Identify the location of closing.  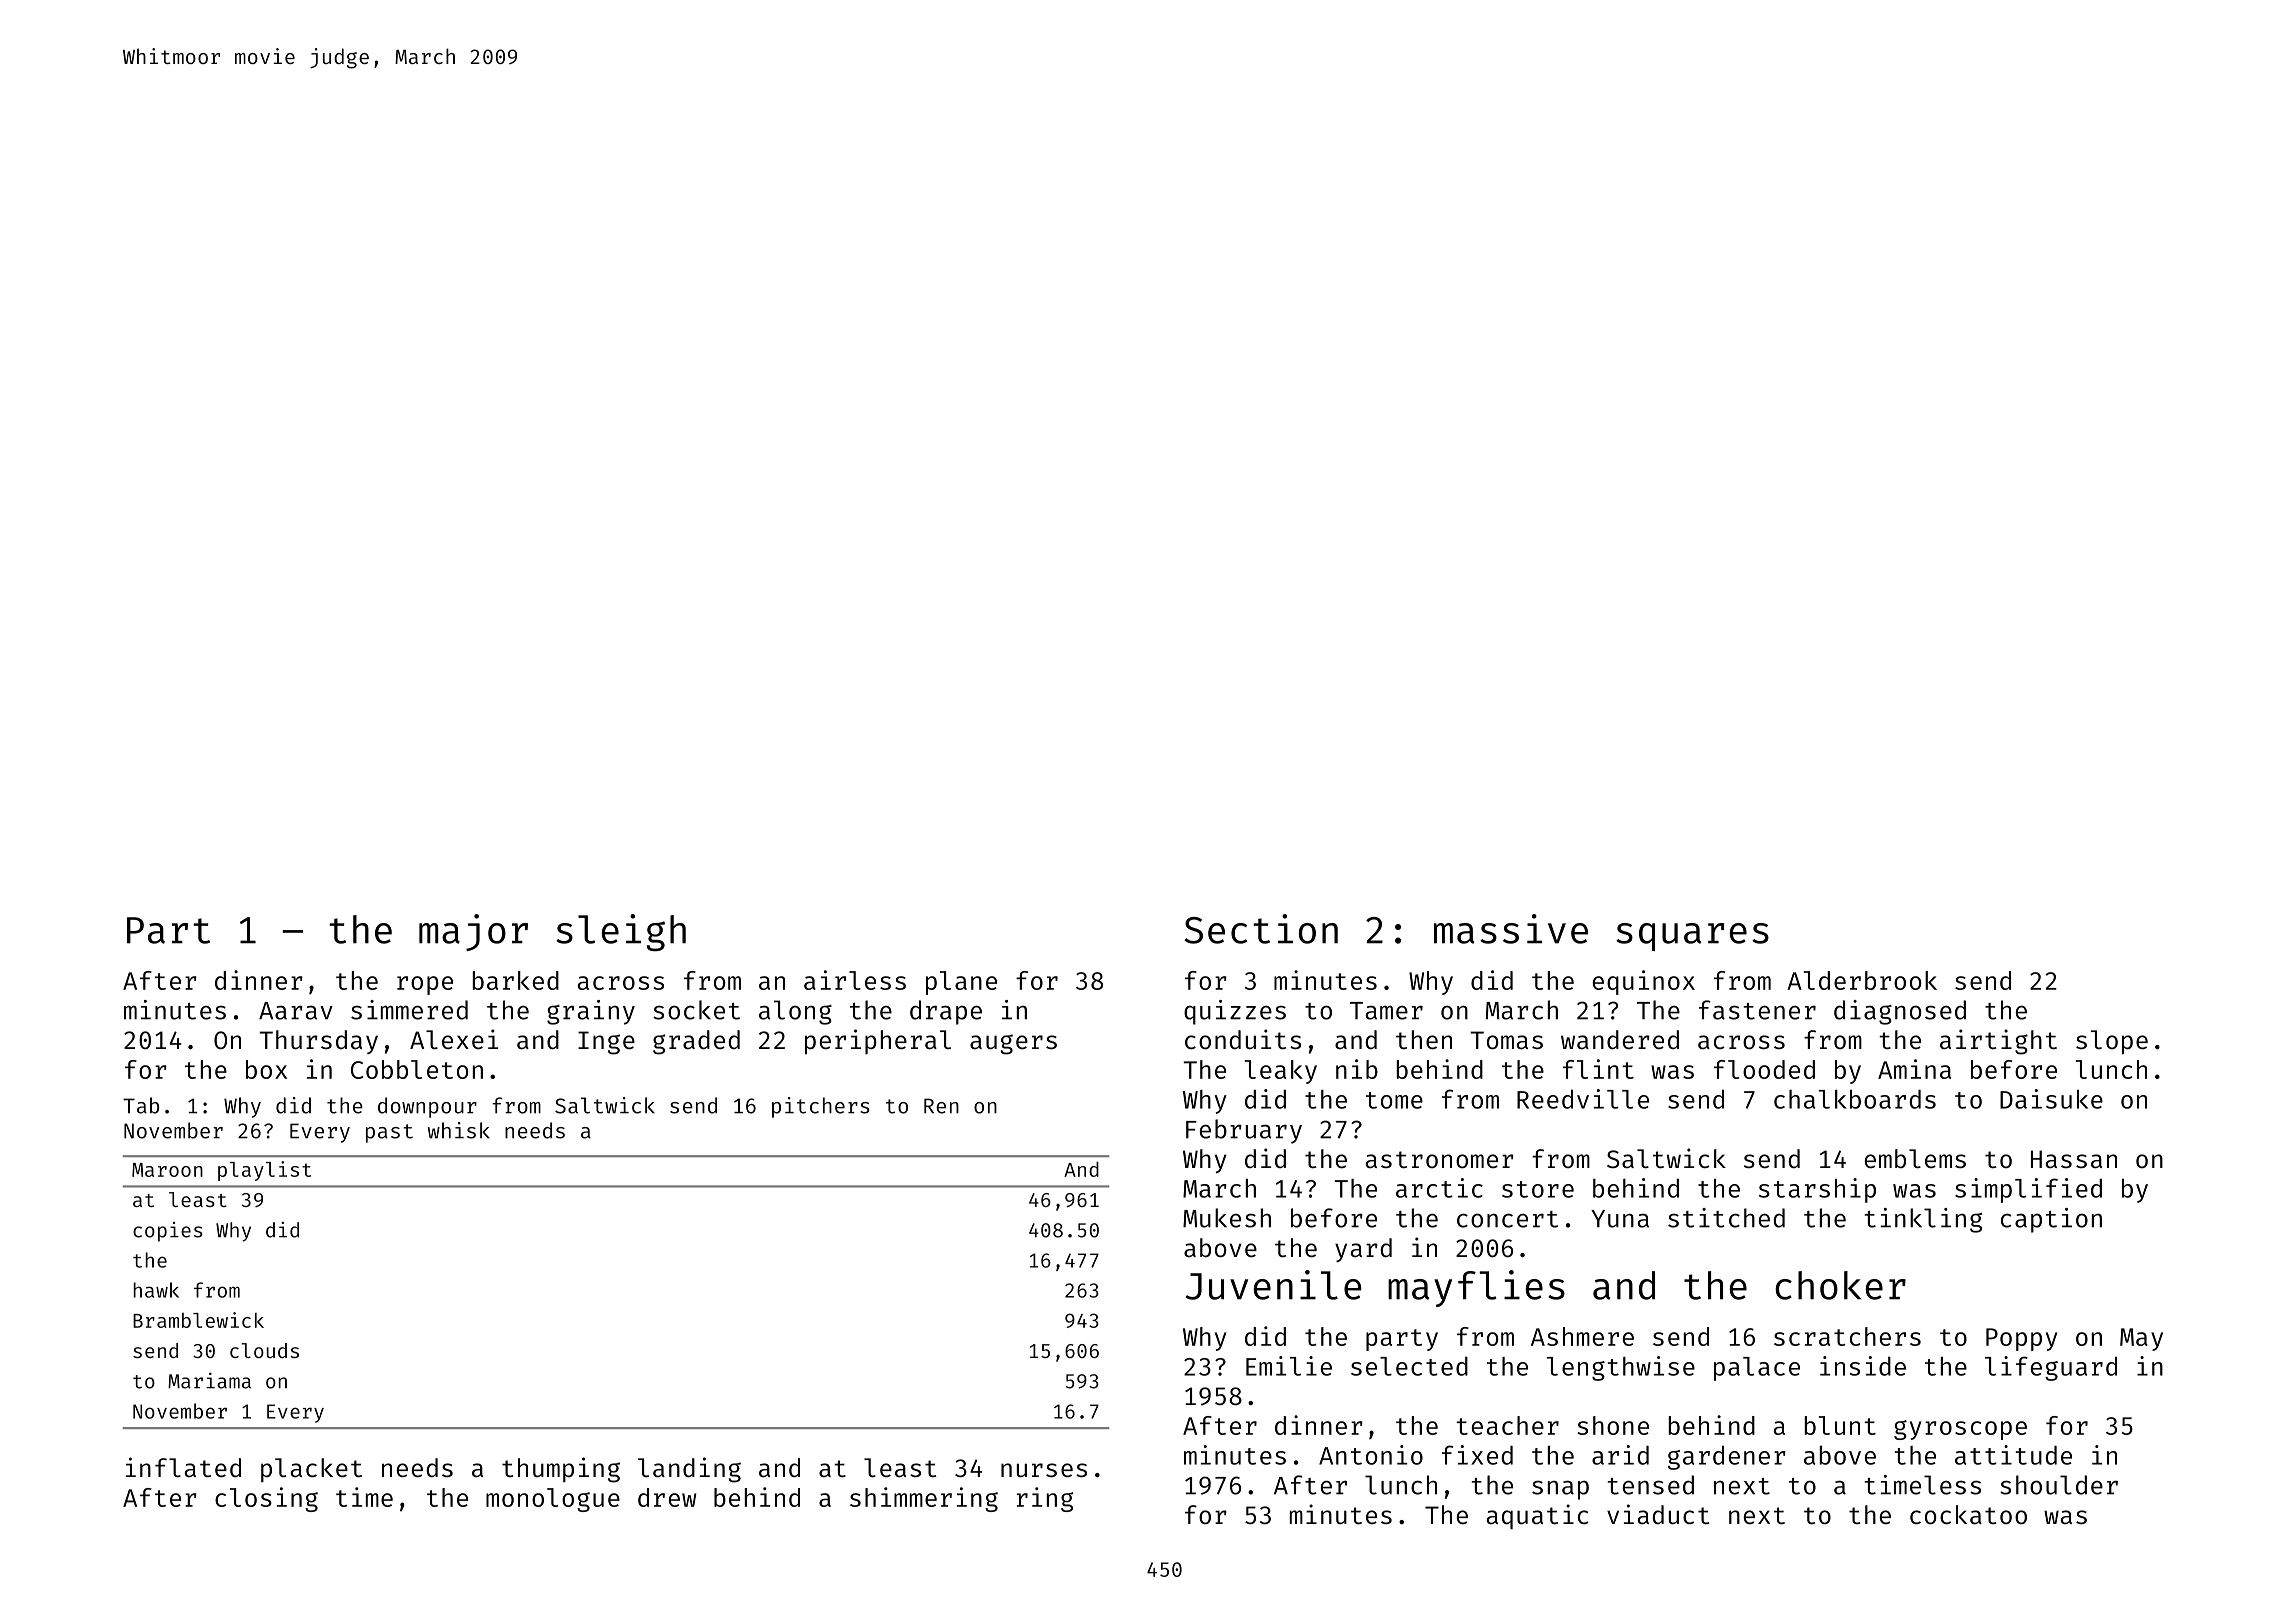
(266, 1499).
